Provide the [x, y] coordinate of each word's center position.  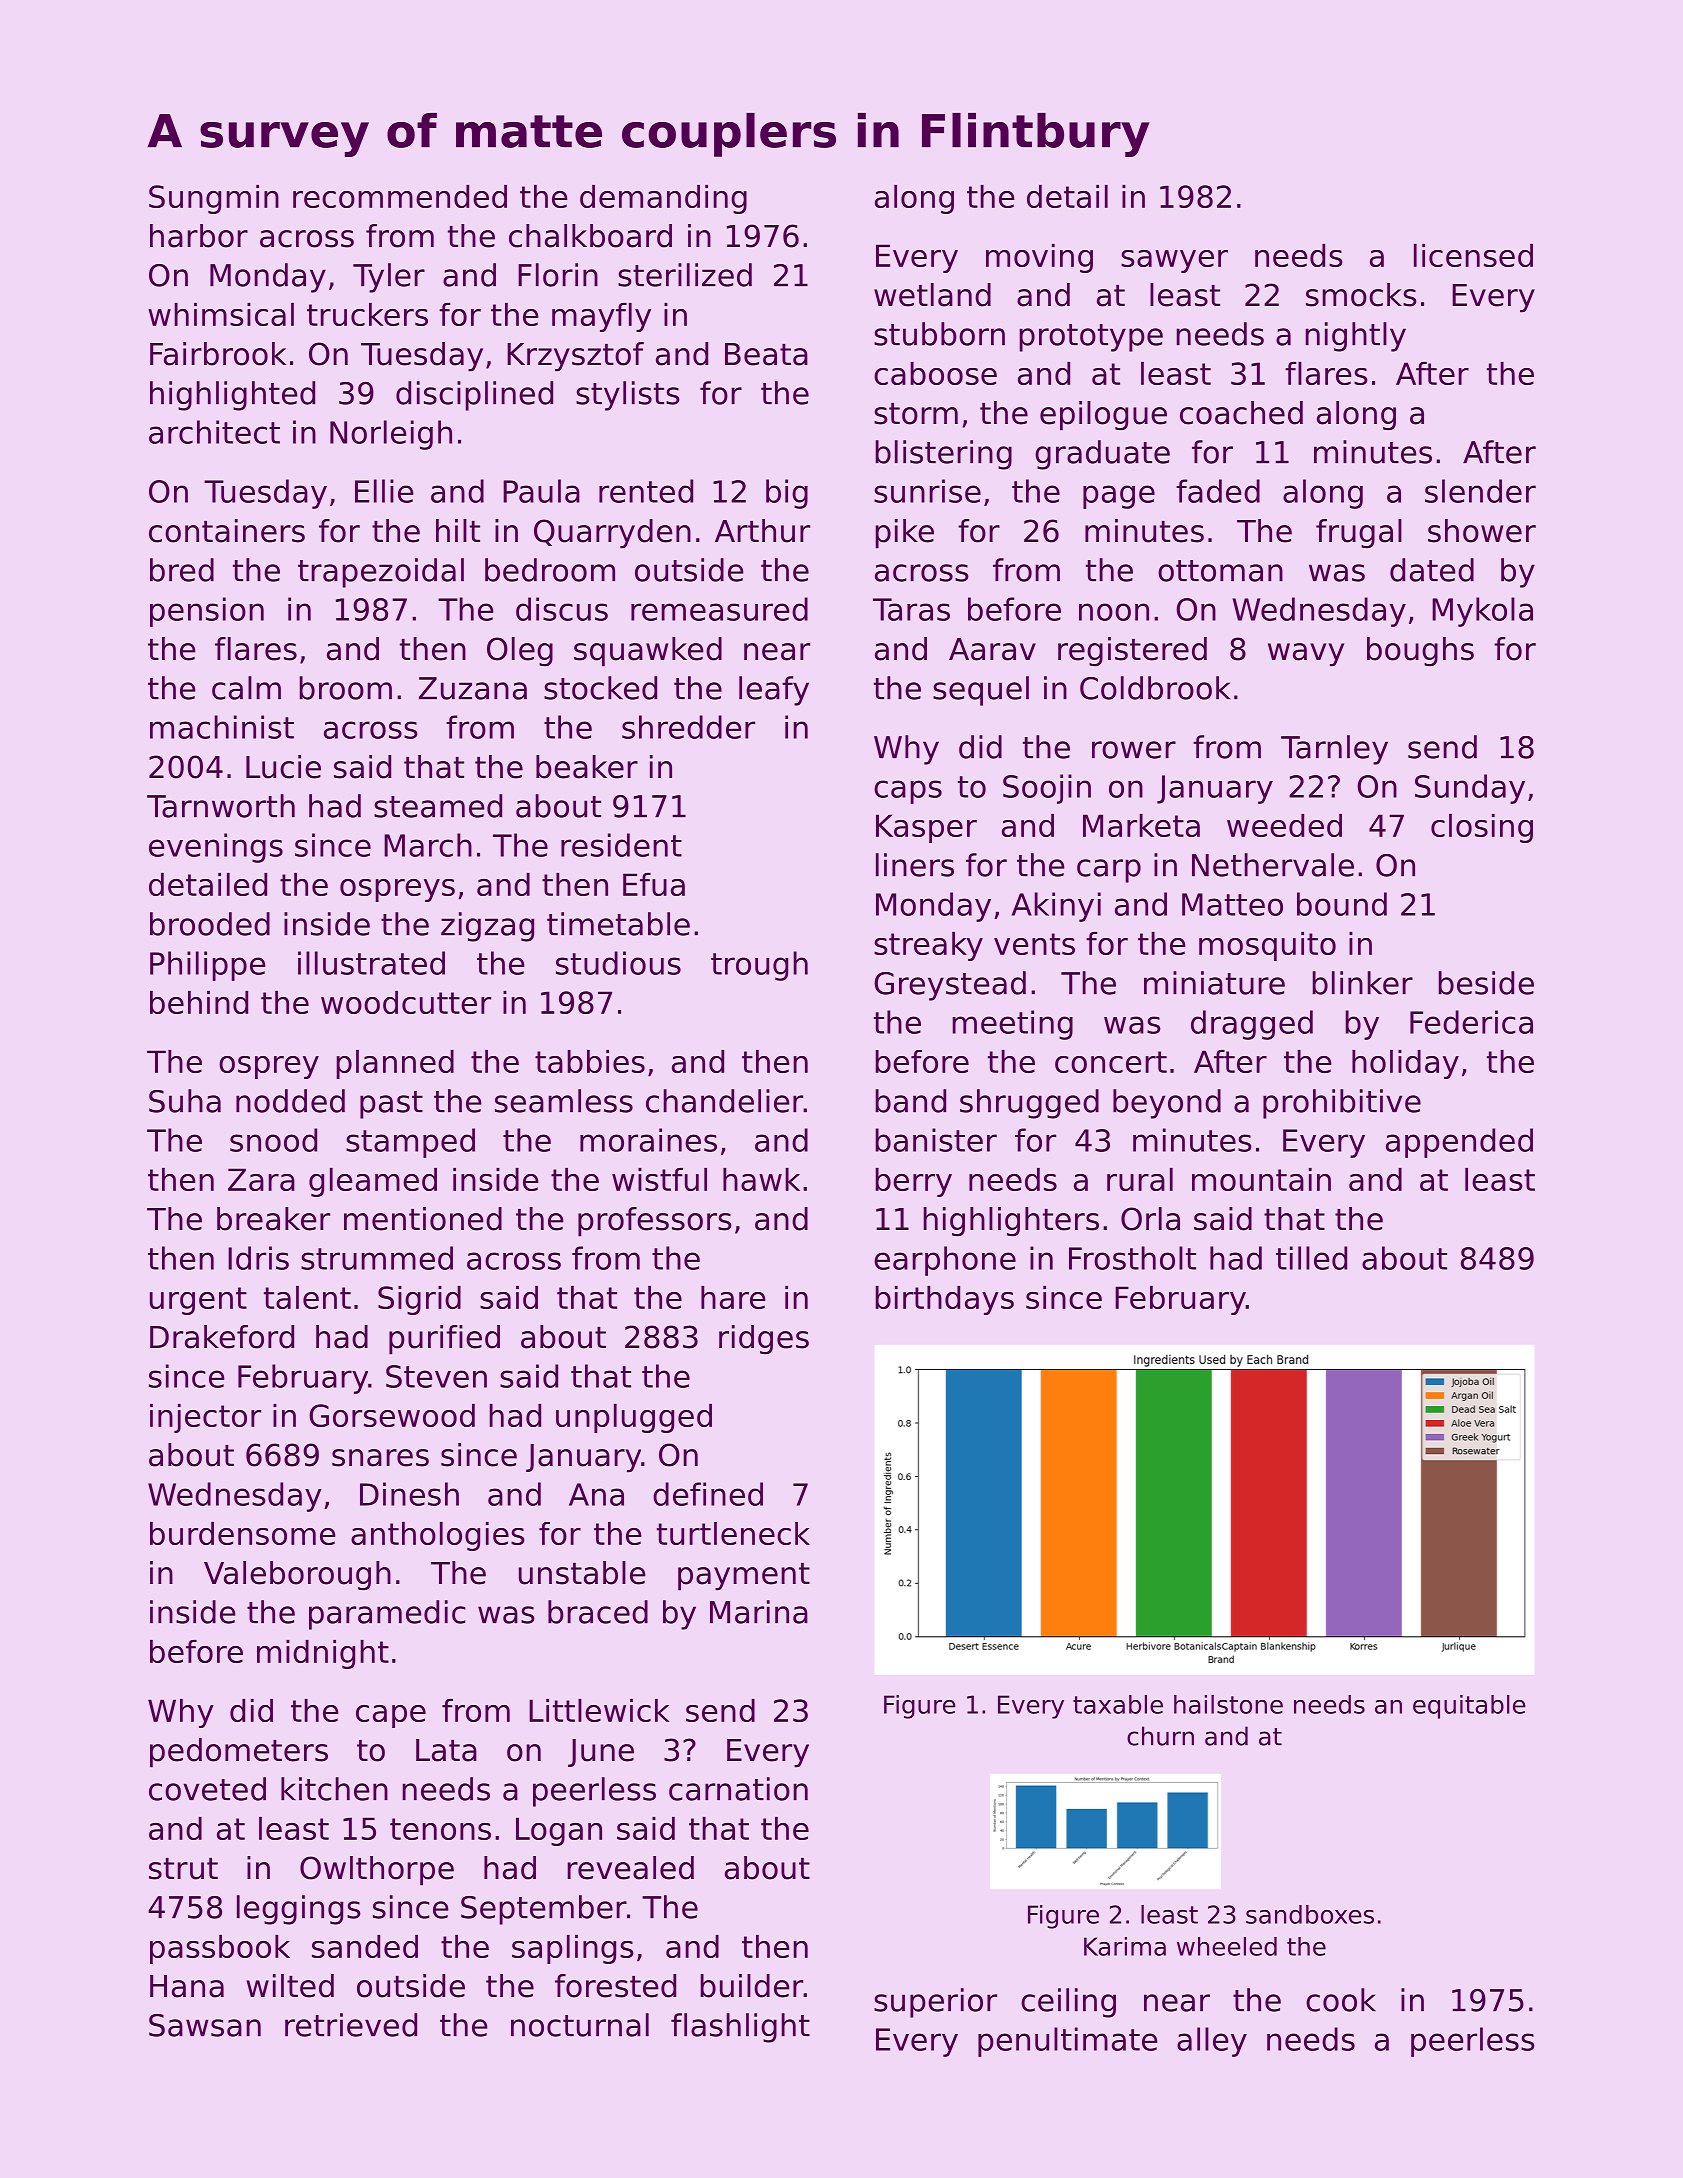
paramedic [387, 1615]
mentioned [423, 1219]
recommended [400, 196]
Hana [187, 1986]
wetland [932, 295]
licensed [1473, 255]
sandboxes [1310, 1914]
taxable [1118, 1704]
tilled [1311, 1258]
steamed [438, 806]
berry [914, 1182]
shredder [688, 727]
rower [1134, 750]
